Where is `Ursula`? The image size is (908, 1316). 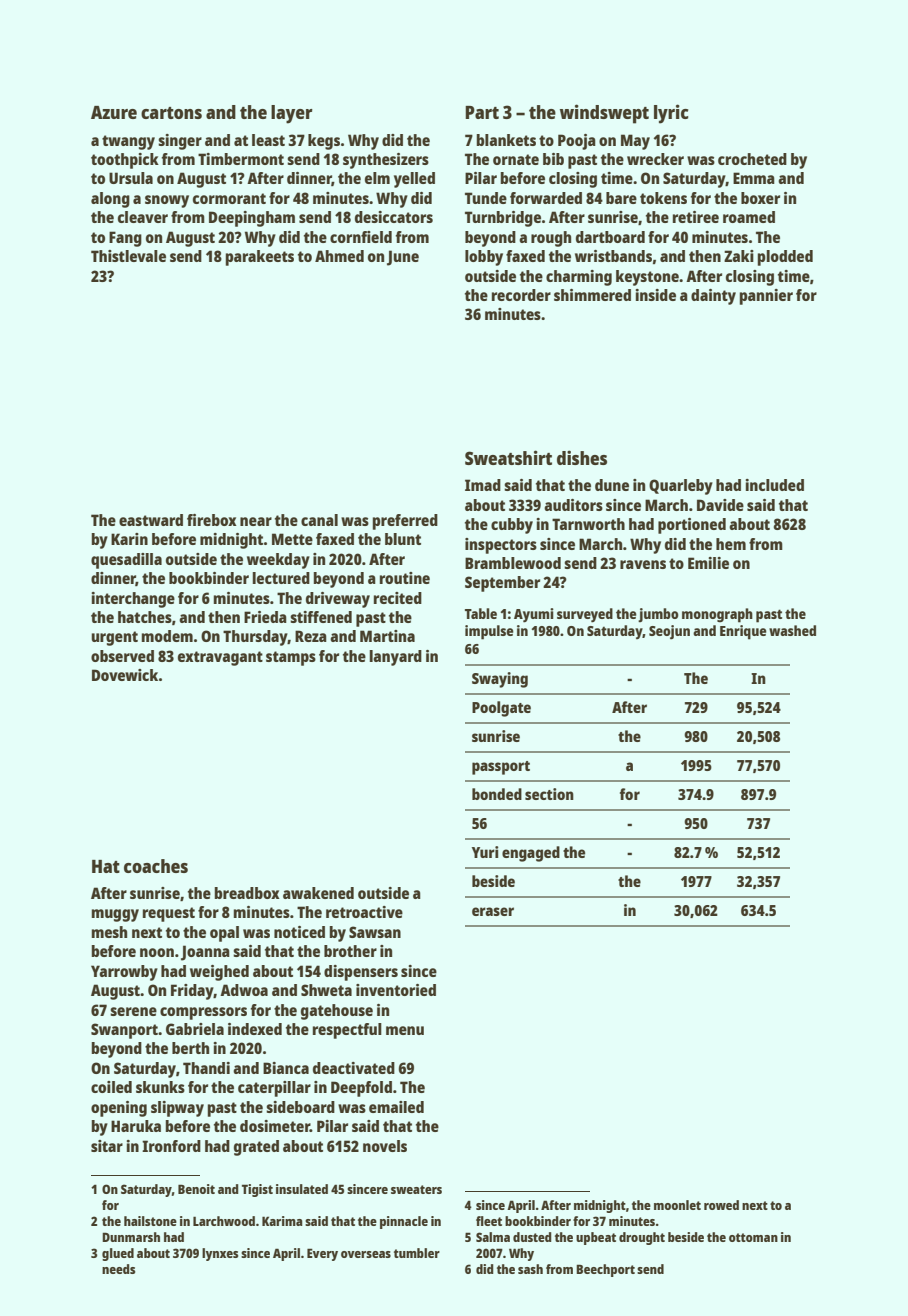
Ursula is located at coordinates (131, 178).
